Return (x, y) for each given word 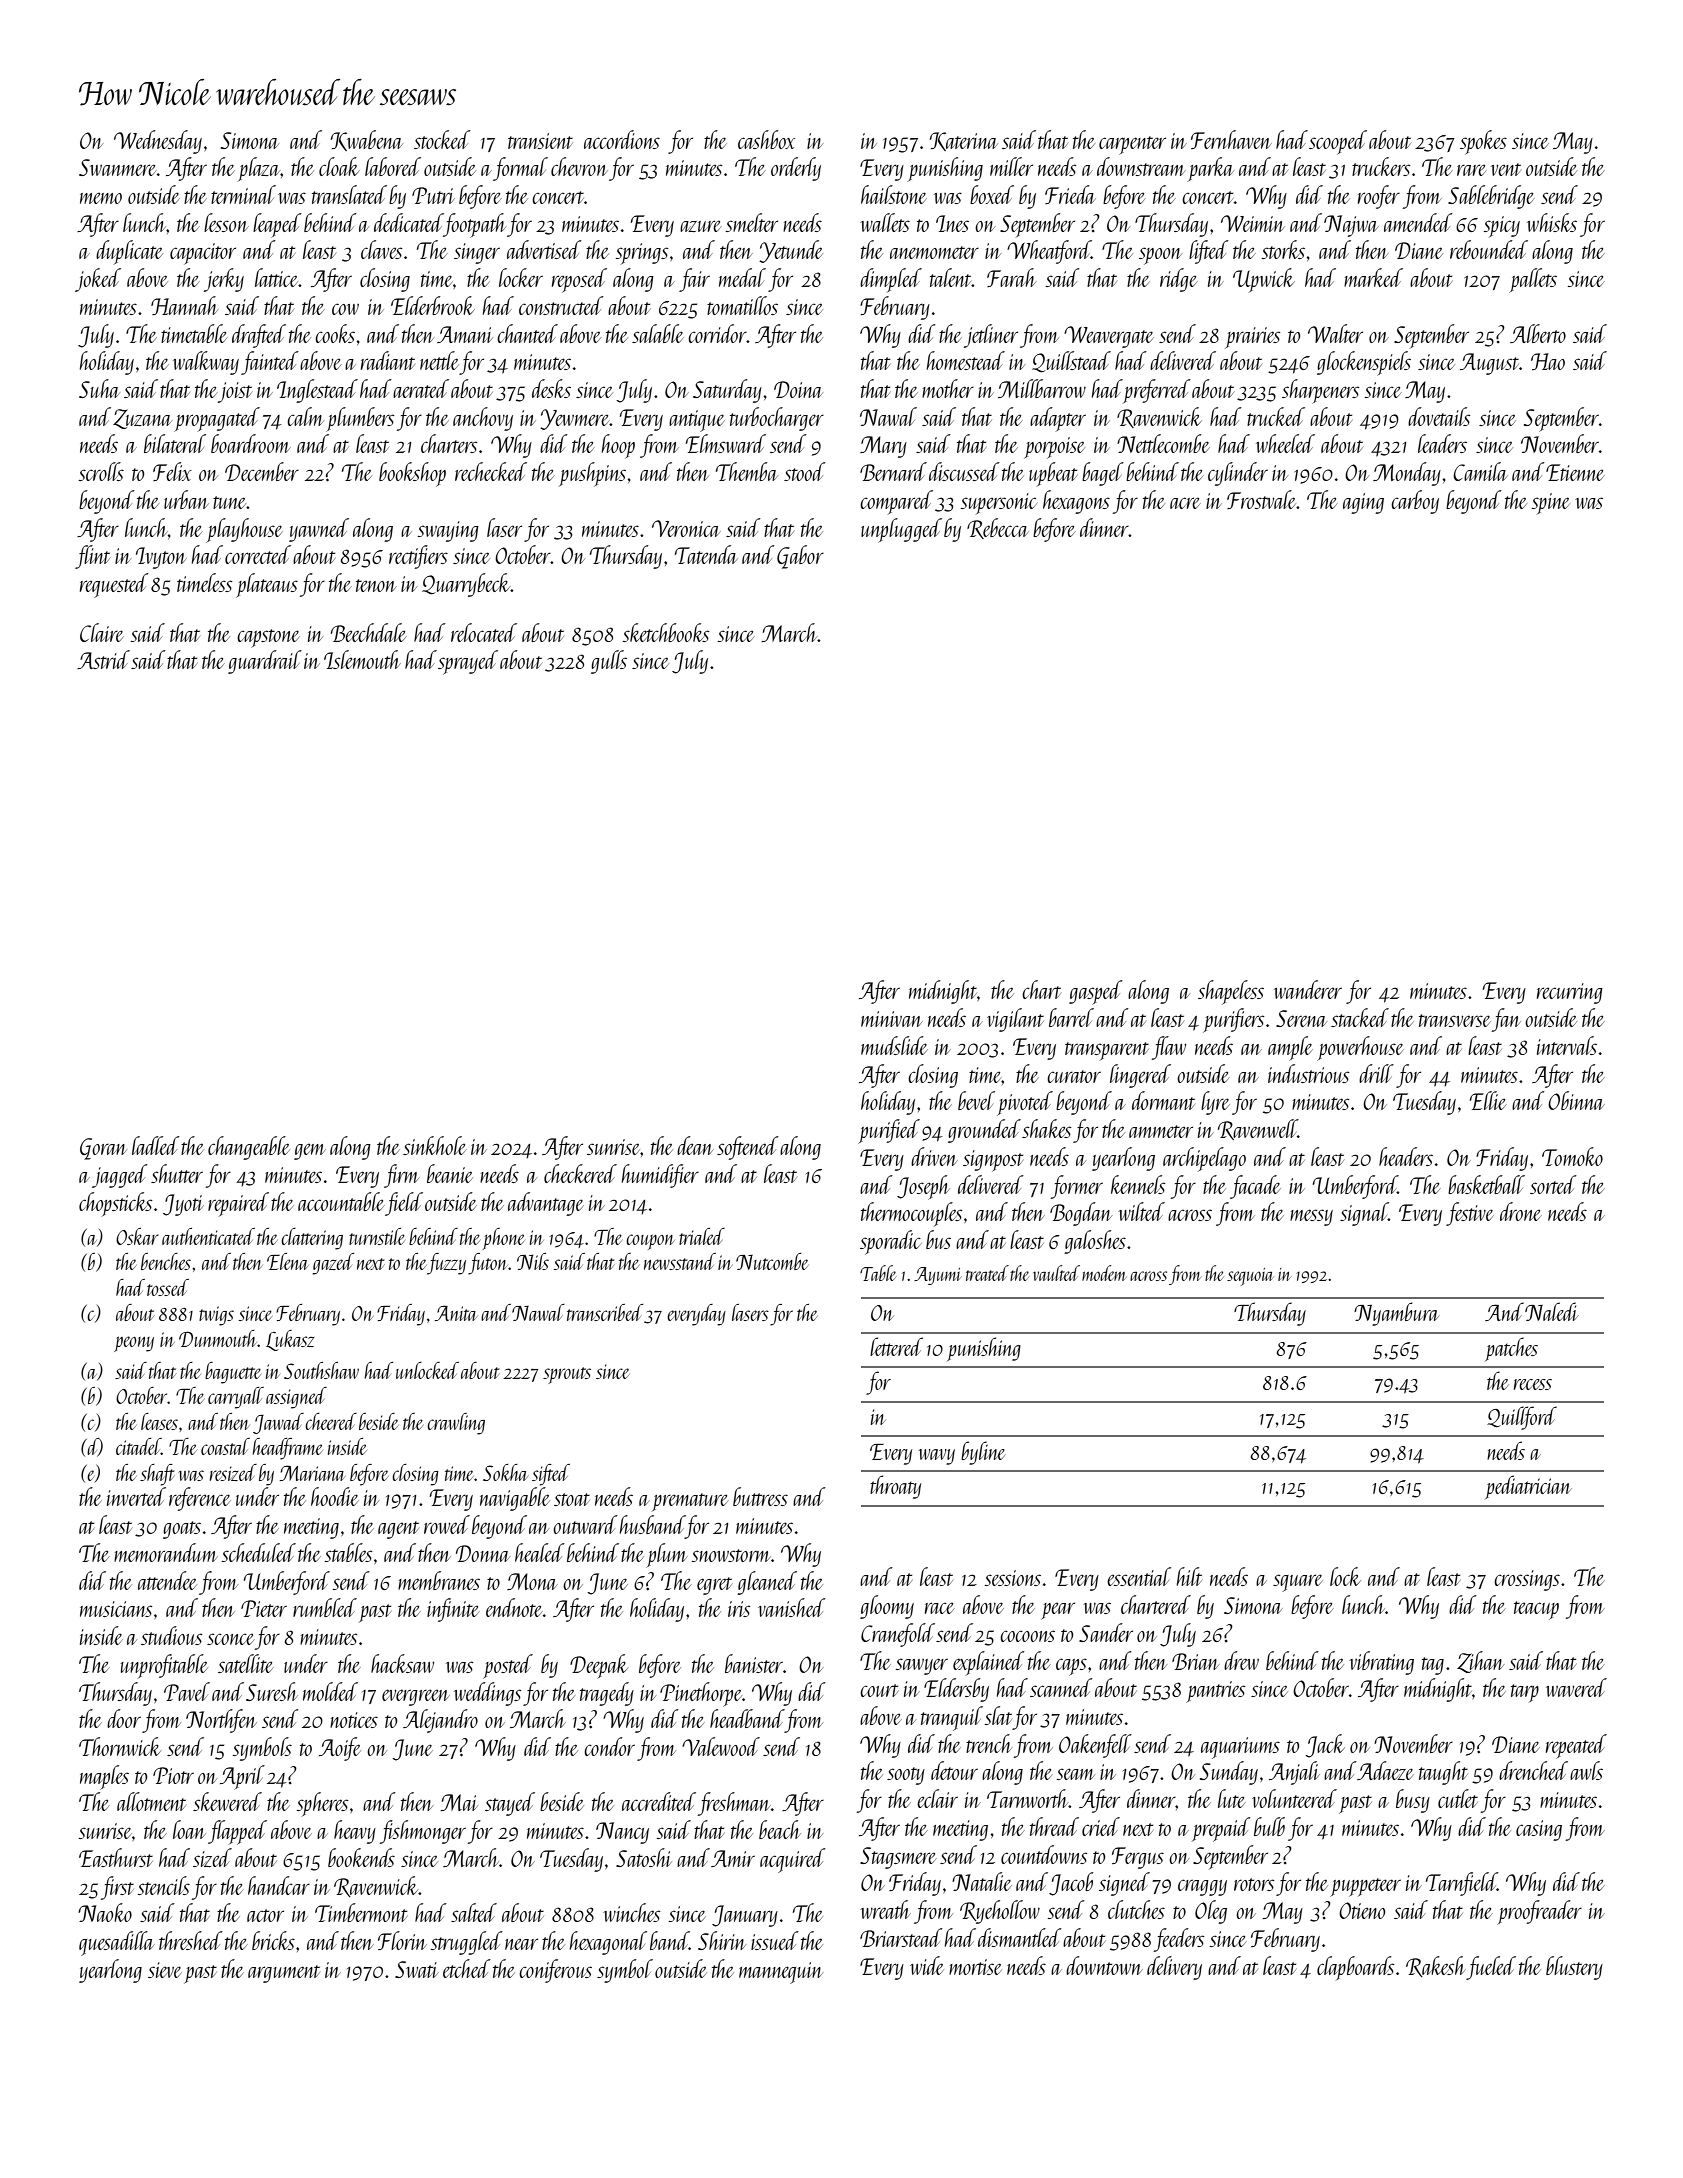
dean (695, 1145)
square (1298, 1583)
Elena (288, 1261)
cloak (339, 166)
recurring (1570, 993)
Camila (1480, 471)
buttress (760, 1496)
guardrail (265, 662)
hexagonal (608, 1943)
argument (284, 1974)
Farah (1011, 277)
